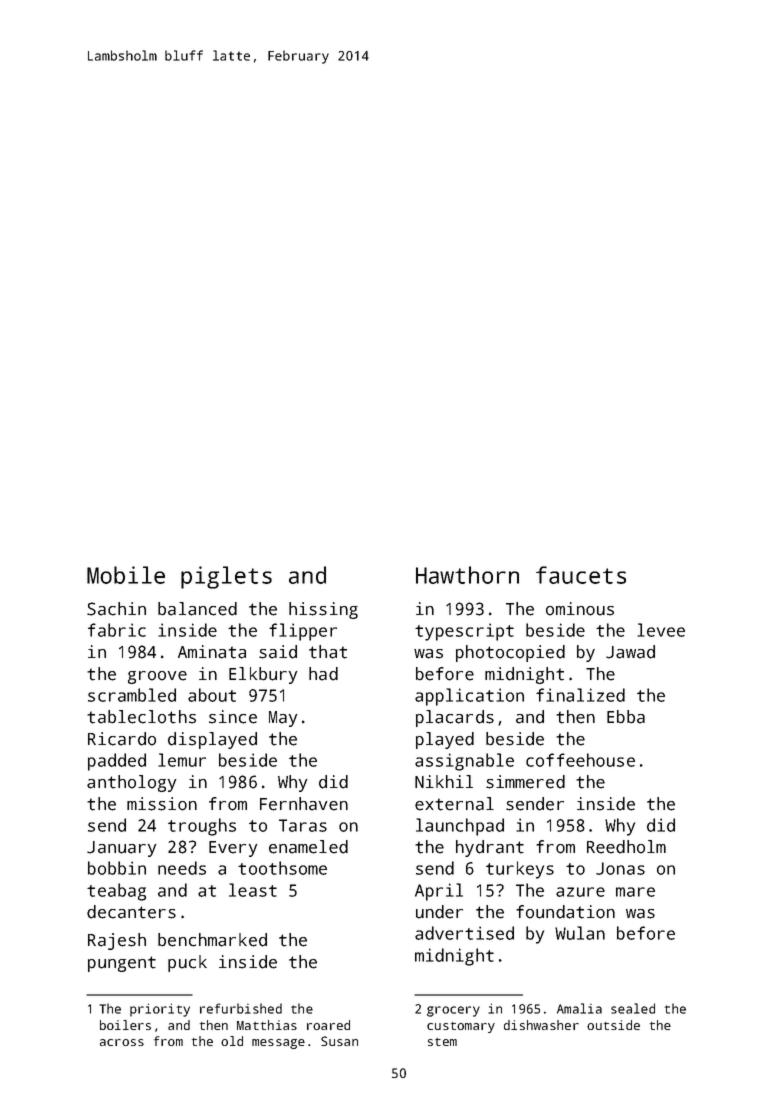 Image resolution: width=782 pixels, height=1110 pixels. Describe the element at coordinates (117, 941) in the page. I see `Rajesh` at that location.
